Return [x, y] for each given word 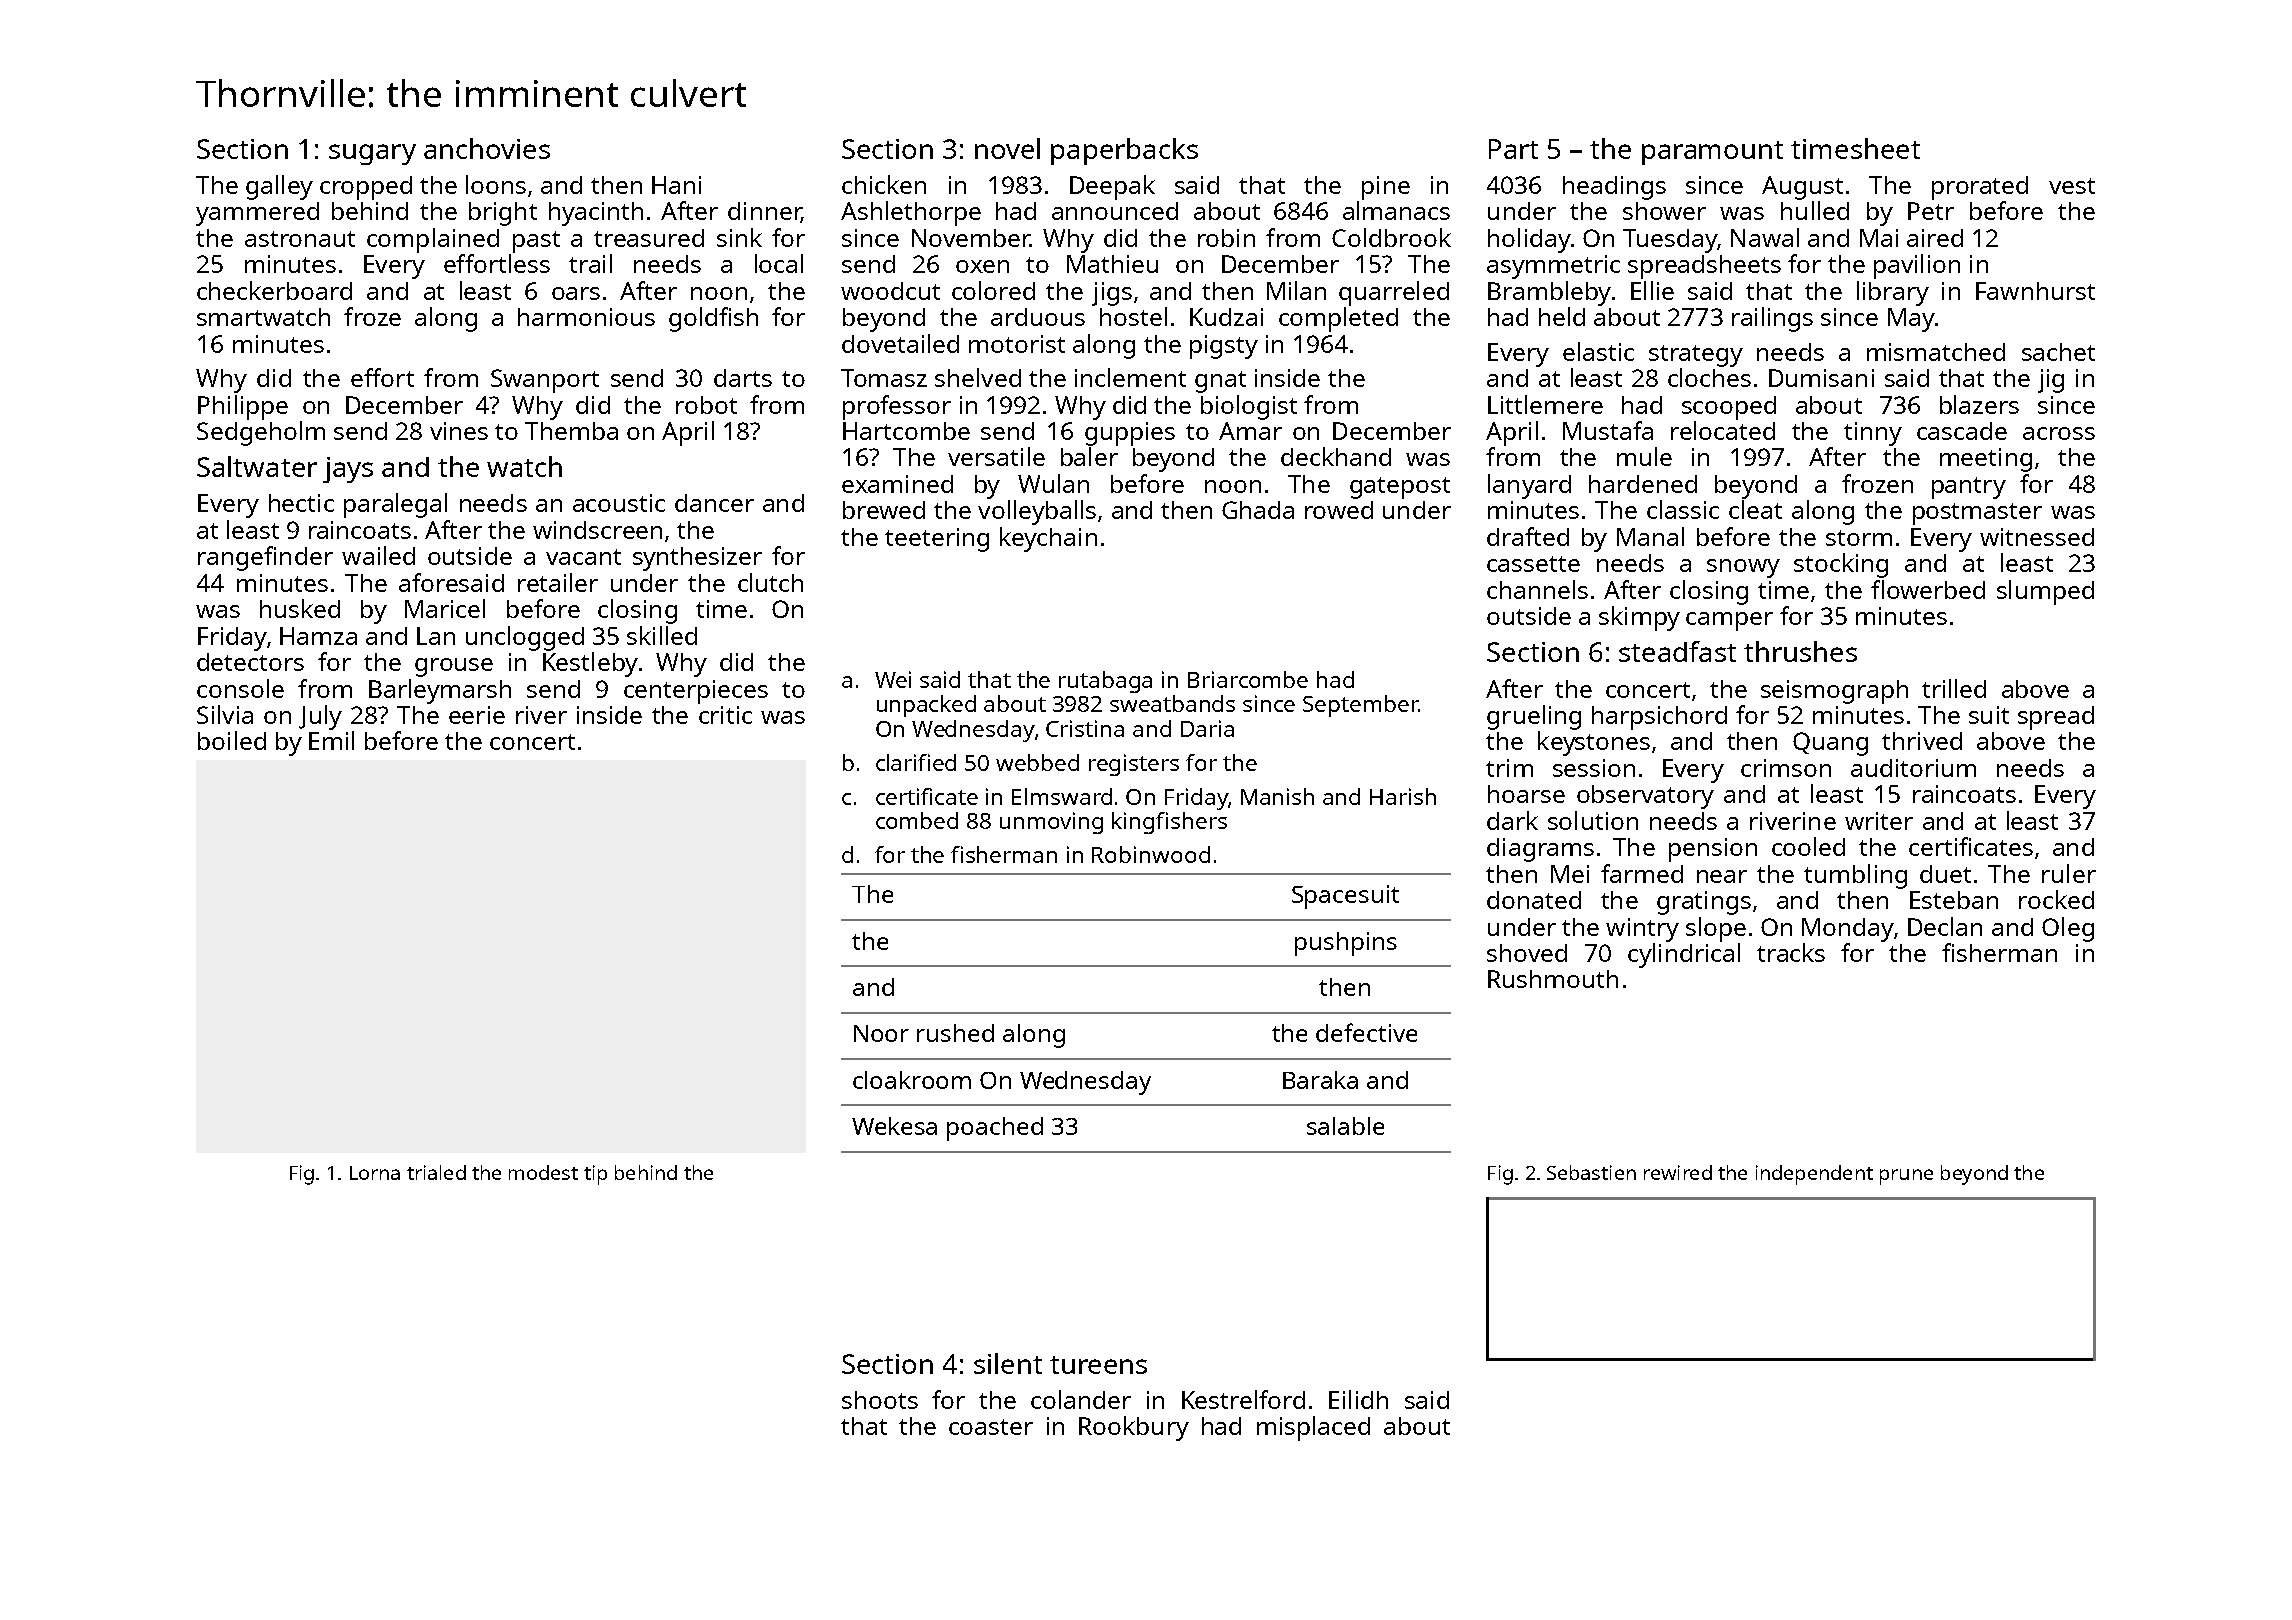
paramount [1712, 153]
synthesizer [697, 559]
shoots [880, 1400]
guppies [1130, 434]
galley [279, 187]
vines [459, 431]
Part [1513, 149]
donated [1534, 900]
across [2059, 433]
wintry [1642, 930]
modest [543, 1172]
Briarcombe [1248, 679]
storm [1859, 538]
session [1594, 768]
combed [917, 820]
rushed [955, 1033]
